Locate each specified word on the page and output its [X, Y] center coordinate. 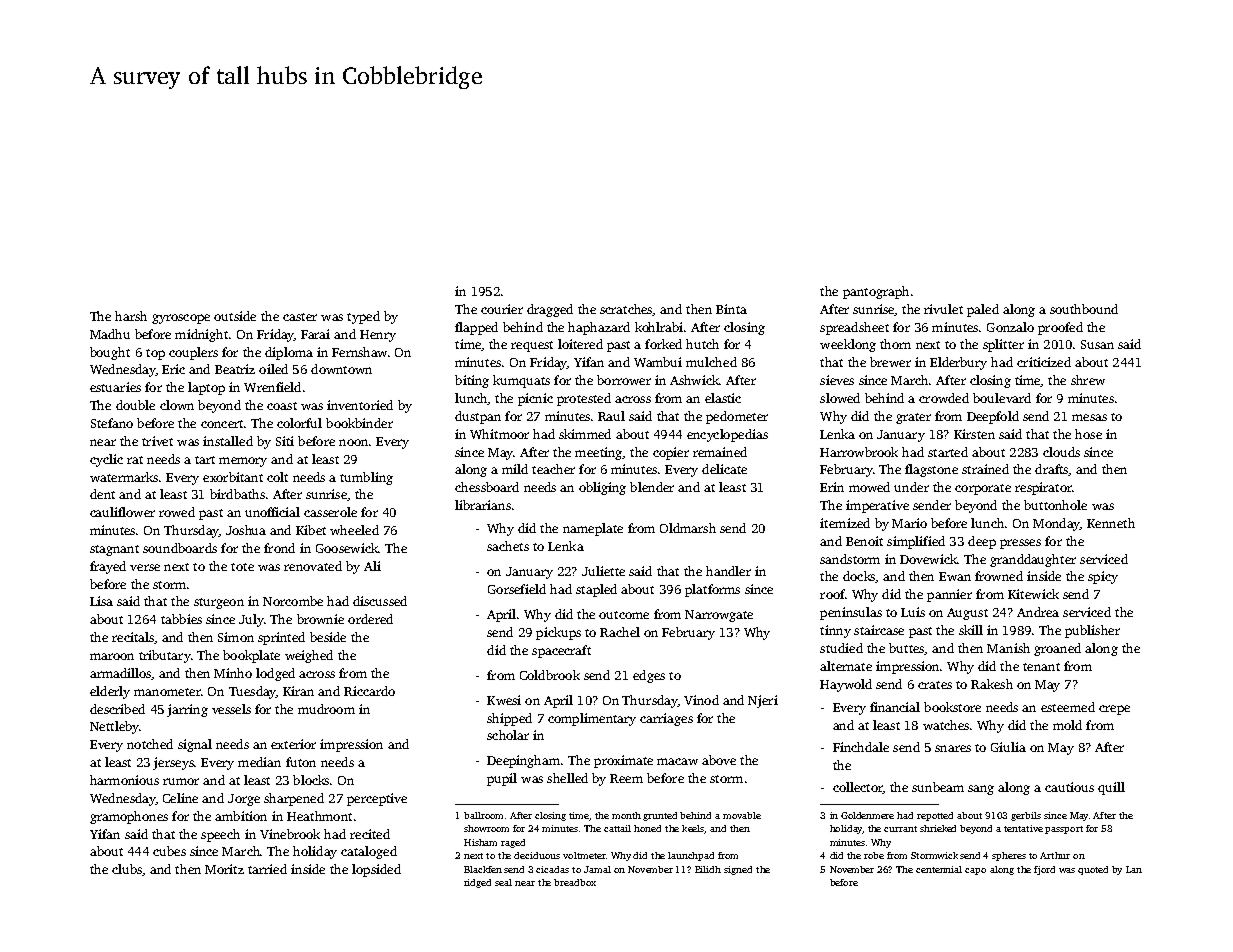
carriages [666, 719]
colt [277, 477]
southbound [1084, 309]
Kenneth [1111, 523]
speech [220, 835]
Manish [1008, 648]
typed [363, 317]
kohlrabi [659, 327]
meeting [599, 453]
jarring [187, 710]
